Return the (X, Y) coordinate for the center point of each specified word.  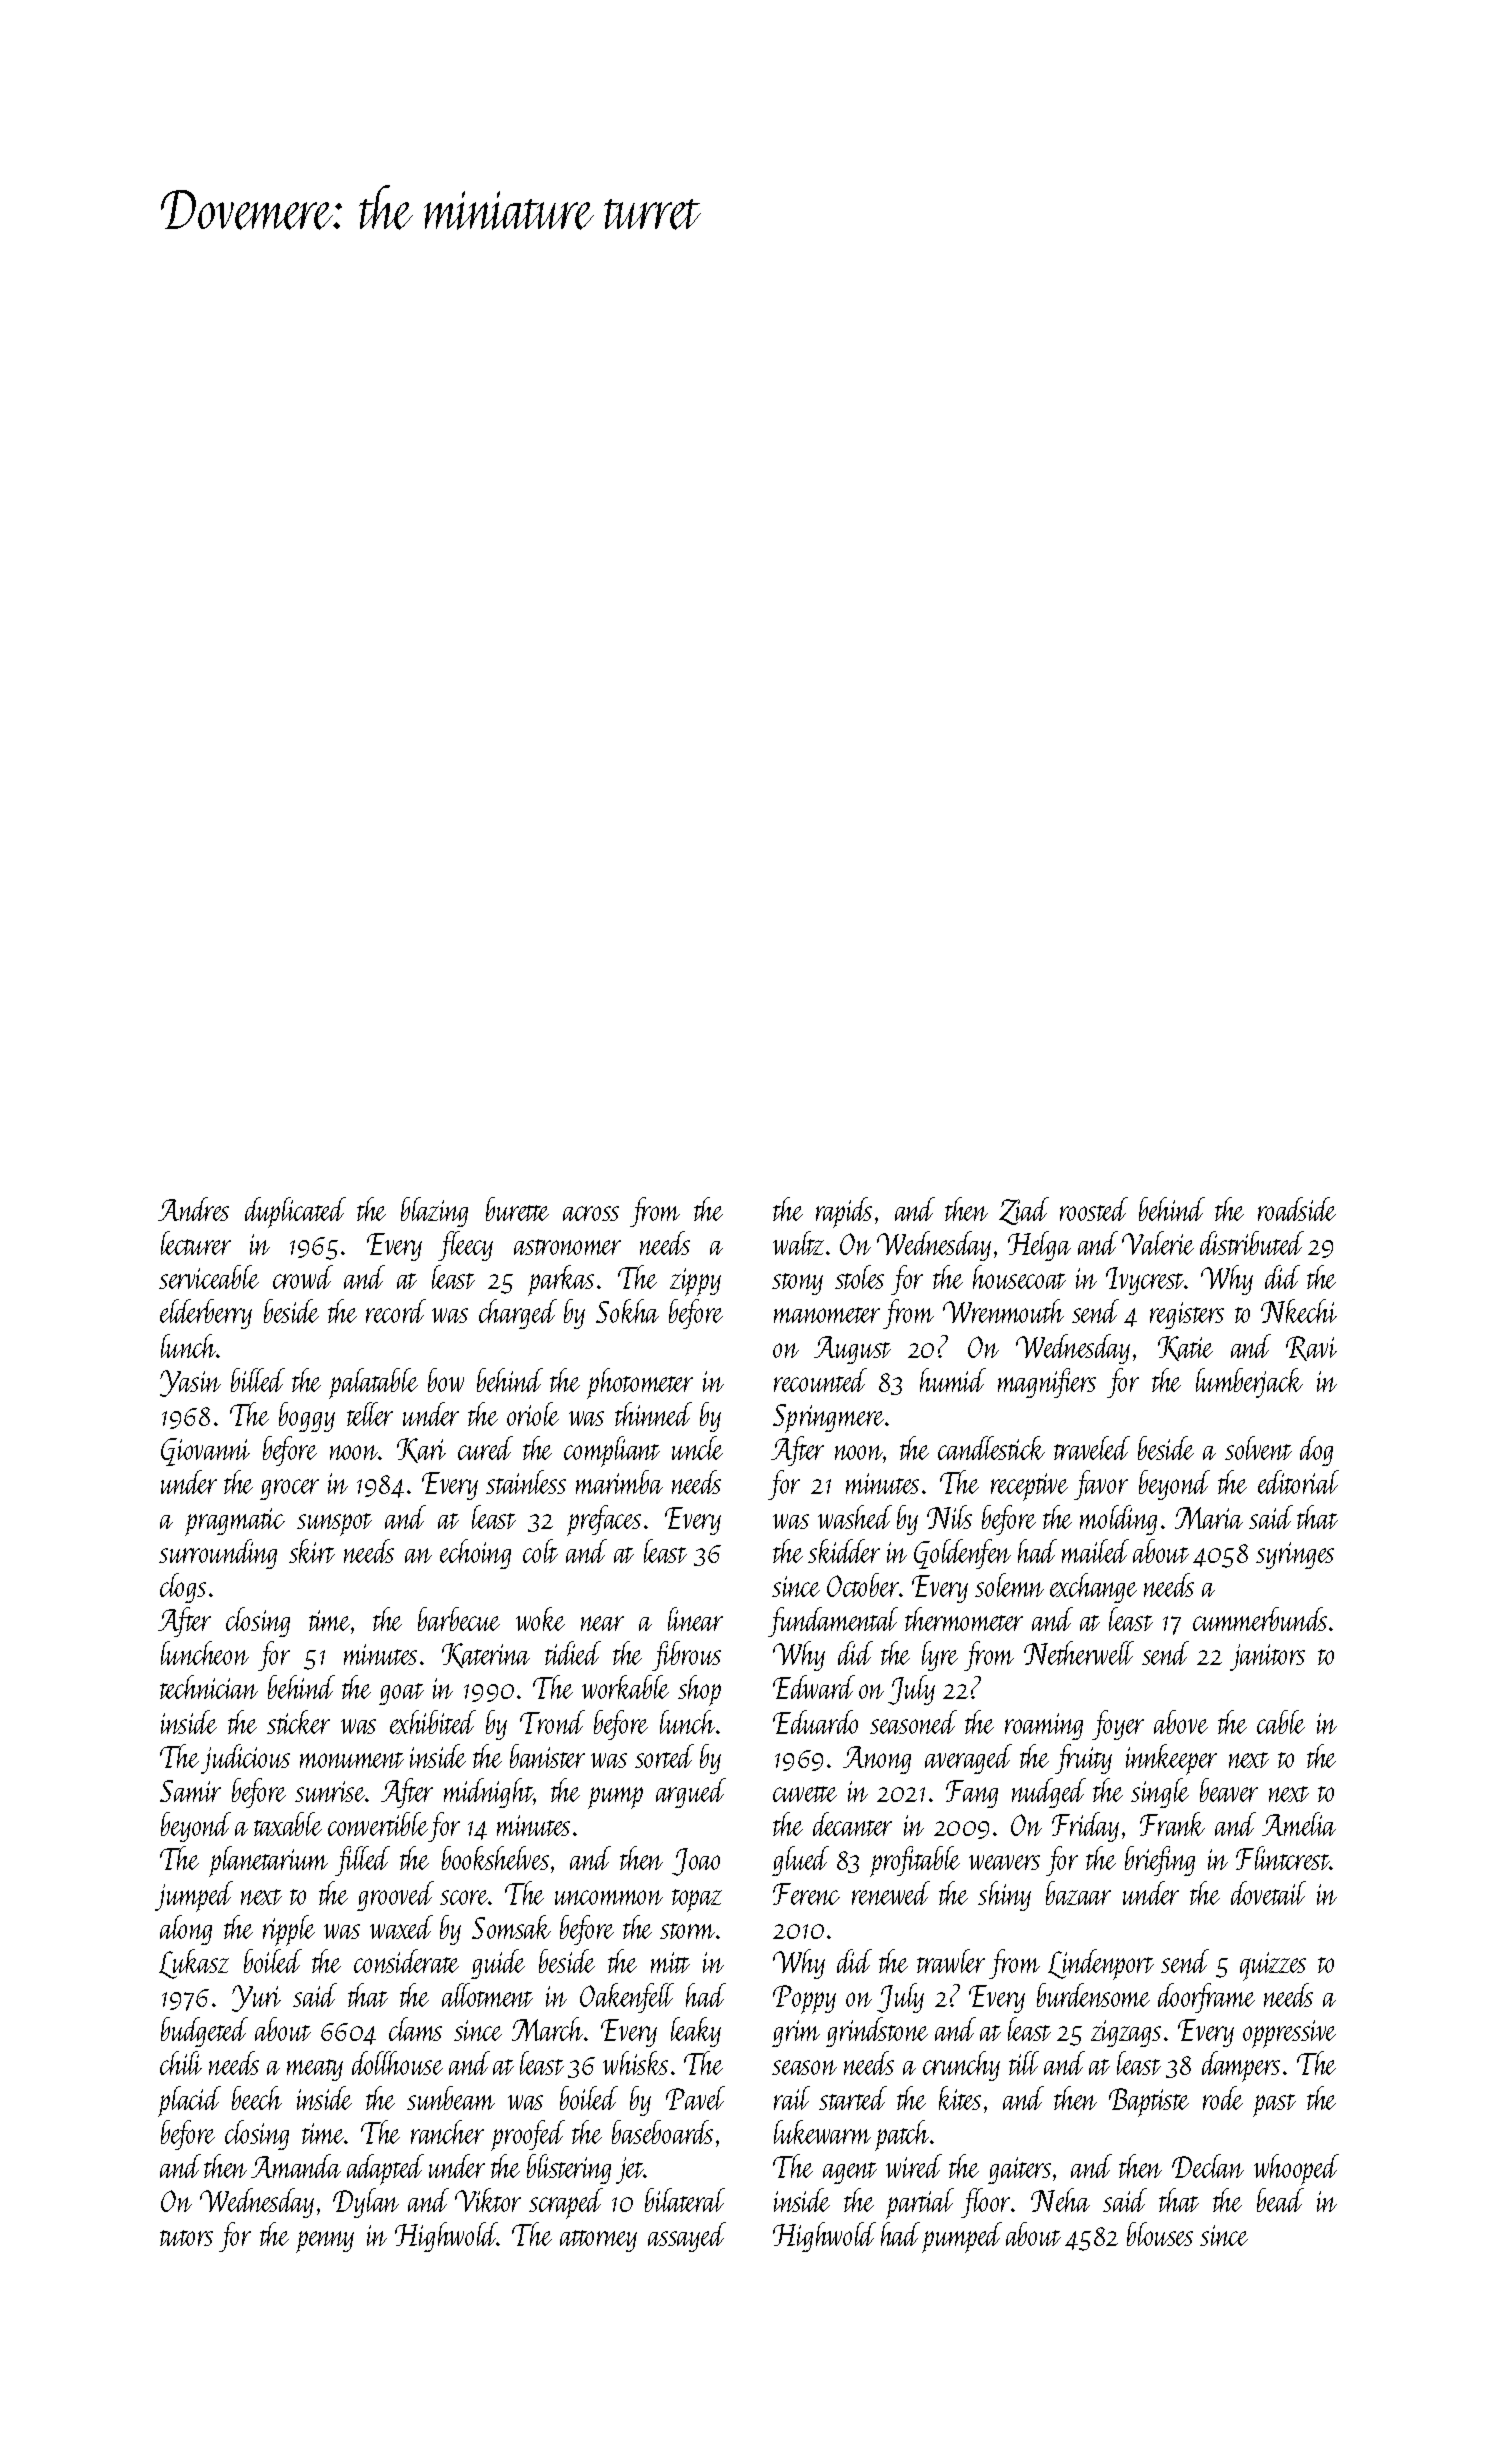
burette (517, 1209)
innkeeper (1171, 1759)
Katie (1185, 1348)
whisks (635, 2063)
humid (953, 1380)
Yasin (190, 1383)
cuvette (805, 1794)
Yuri (256, 1998)
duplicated (295, 1212)
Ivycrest (1145, 1281)
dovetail (1268, 1893)
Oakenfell (627, 1998)
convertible (378, 1824)
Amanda (296, 2166)
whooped (1296, 2169)
